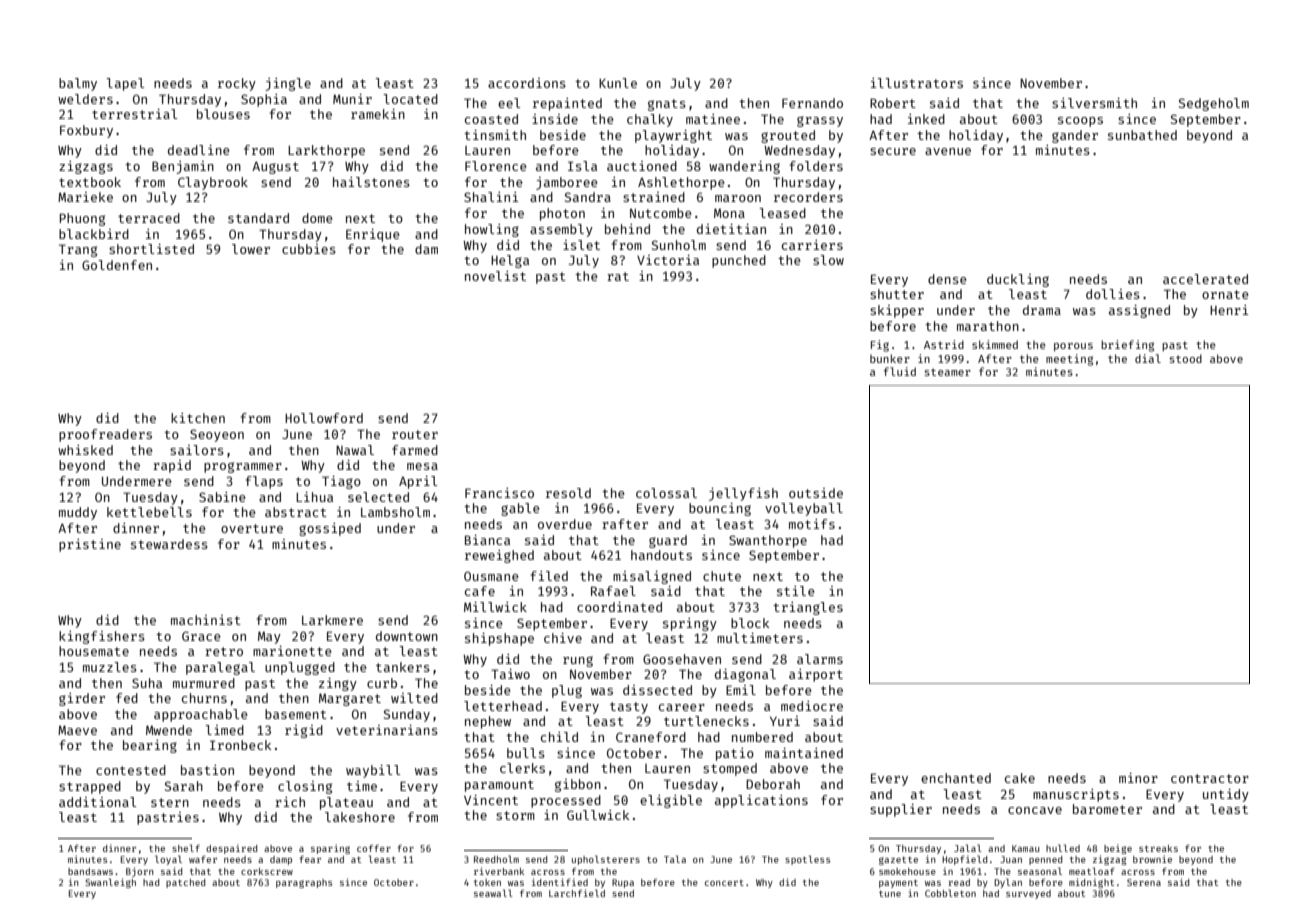  What do you see at coordinates (897, 311) in the screenshot?
I see `skipper` at bounding box center [897, 311].
